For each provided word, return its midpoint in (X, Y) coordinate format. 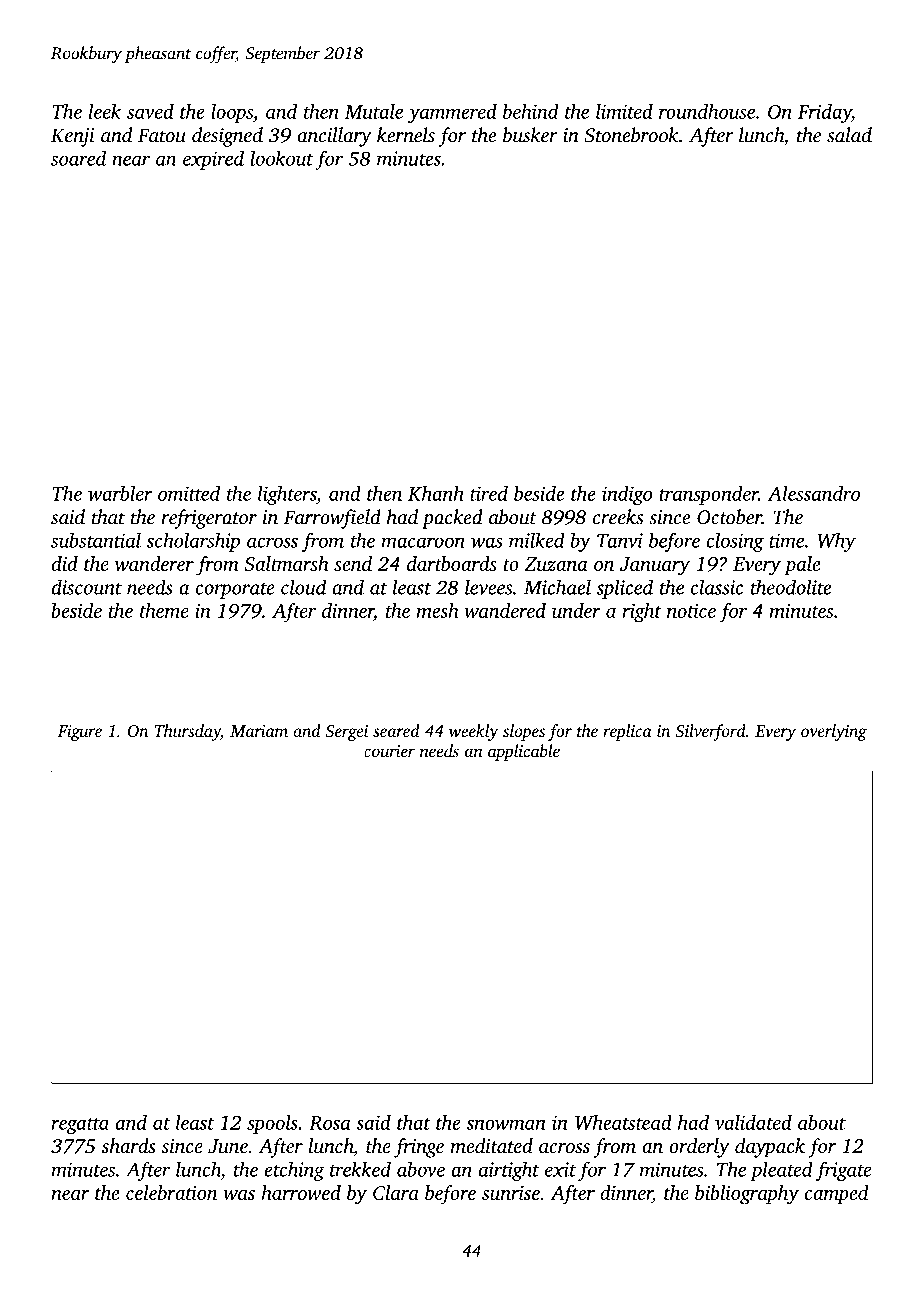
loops (232, 113)
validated (753, 1122)
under (576, 610)
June (228, 1146)
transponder (708, 495)
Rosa (330, 1123)
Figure (80, 733)
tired (489, 493)
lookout (282, 158)
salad (849, 135)
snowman (506, 1124)
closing (735, 542)
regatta (80, 1126)
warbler (120, 493)
